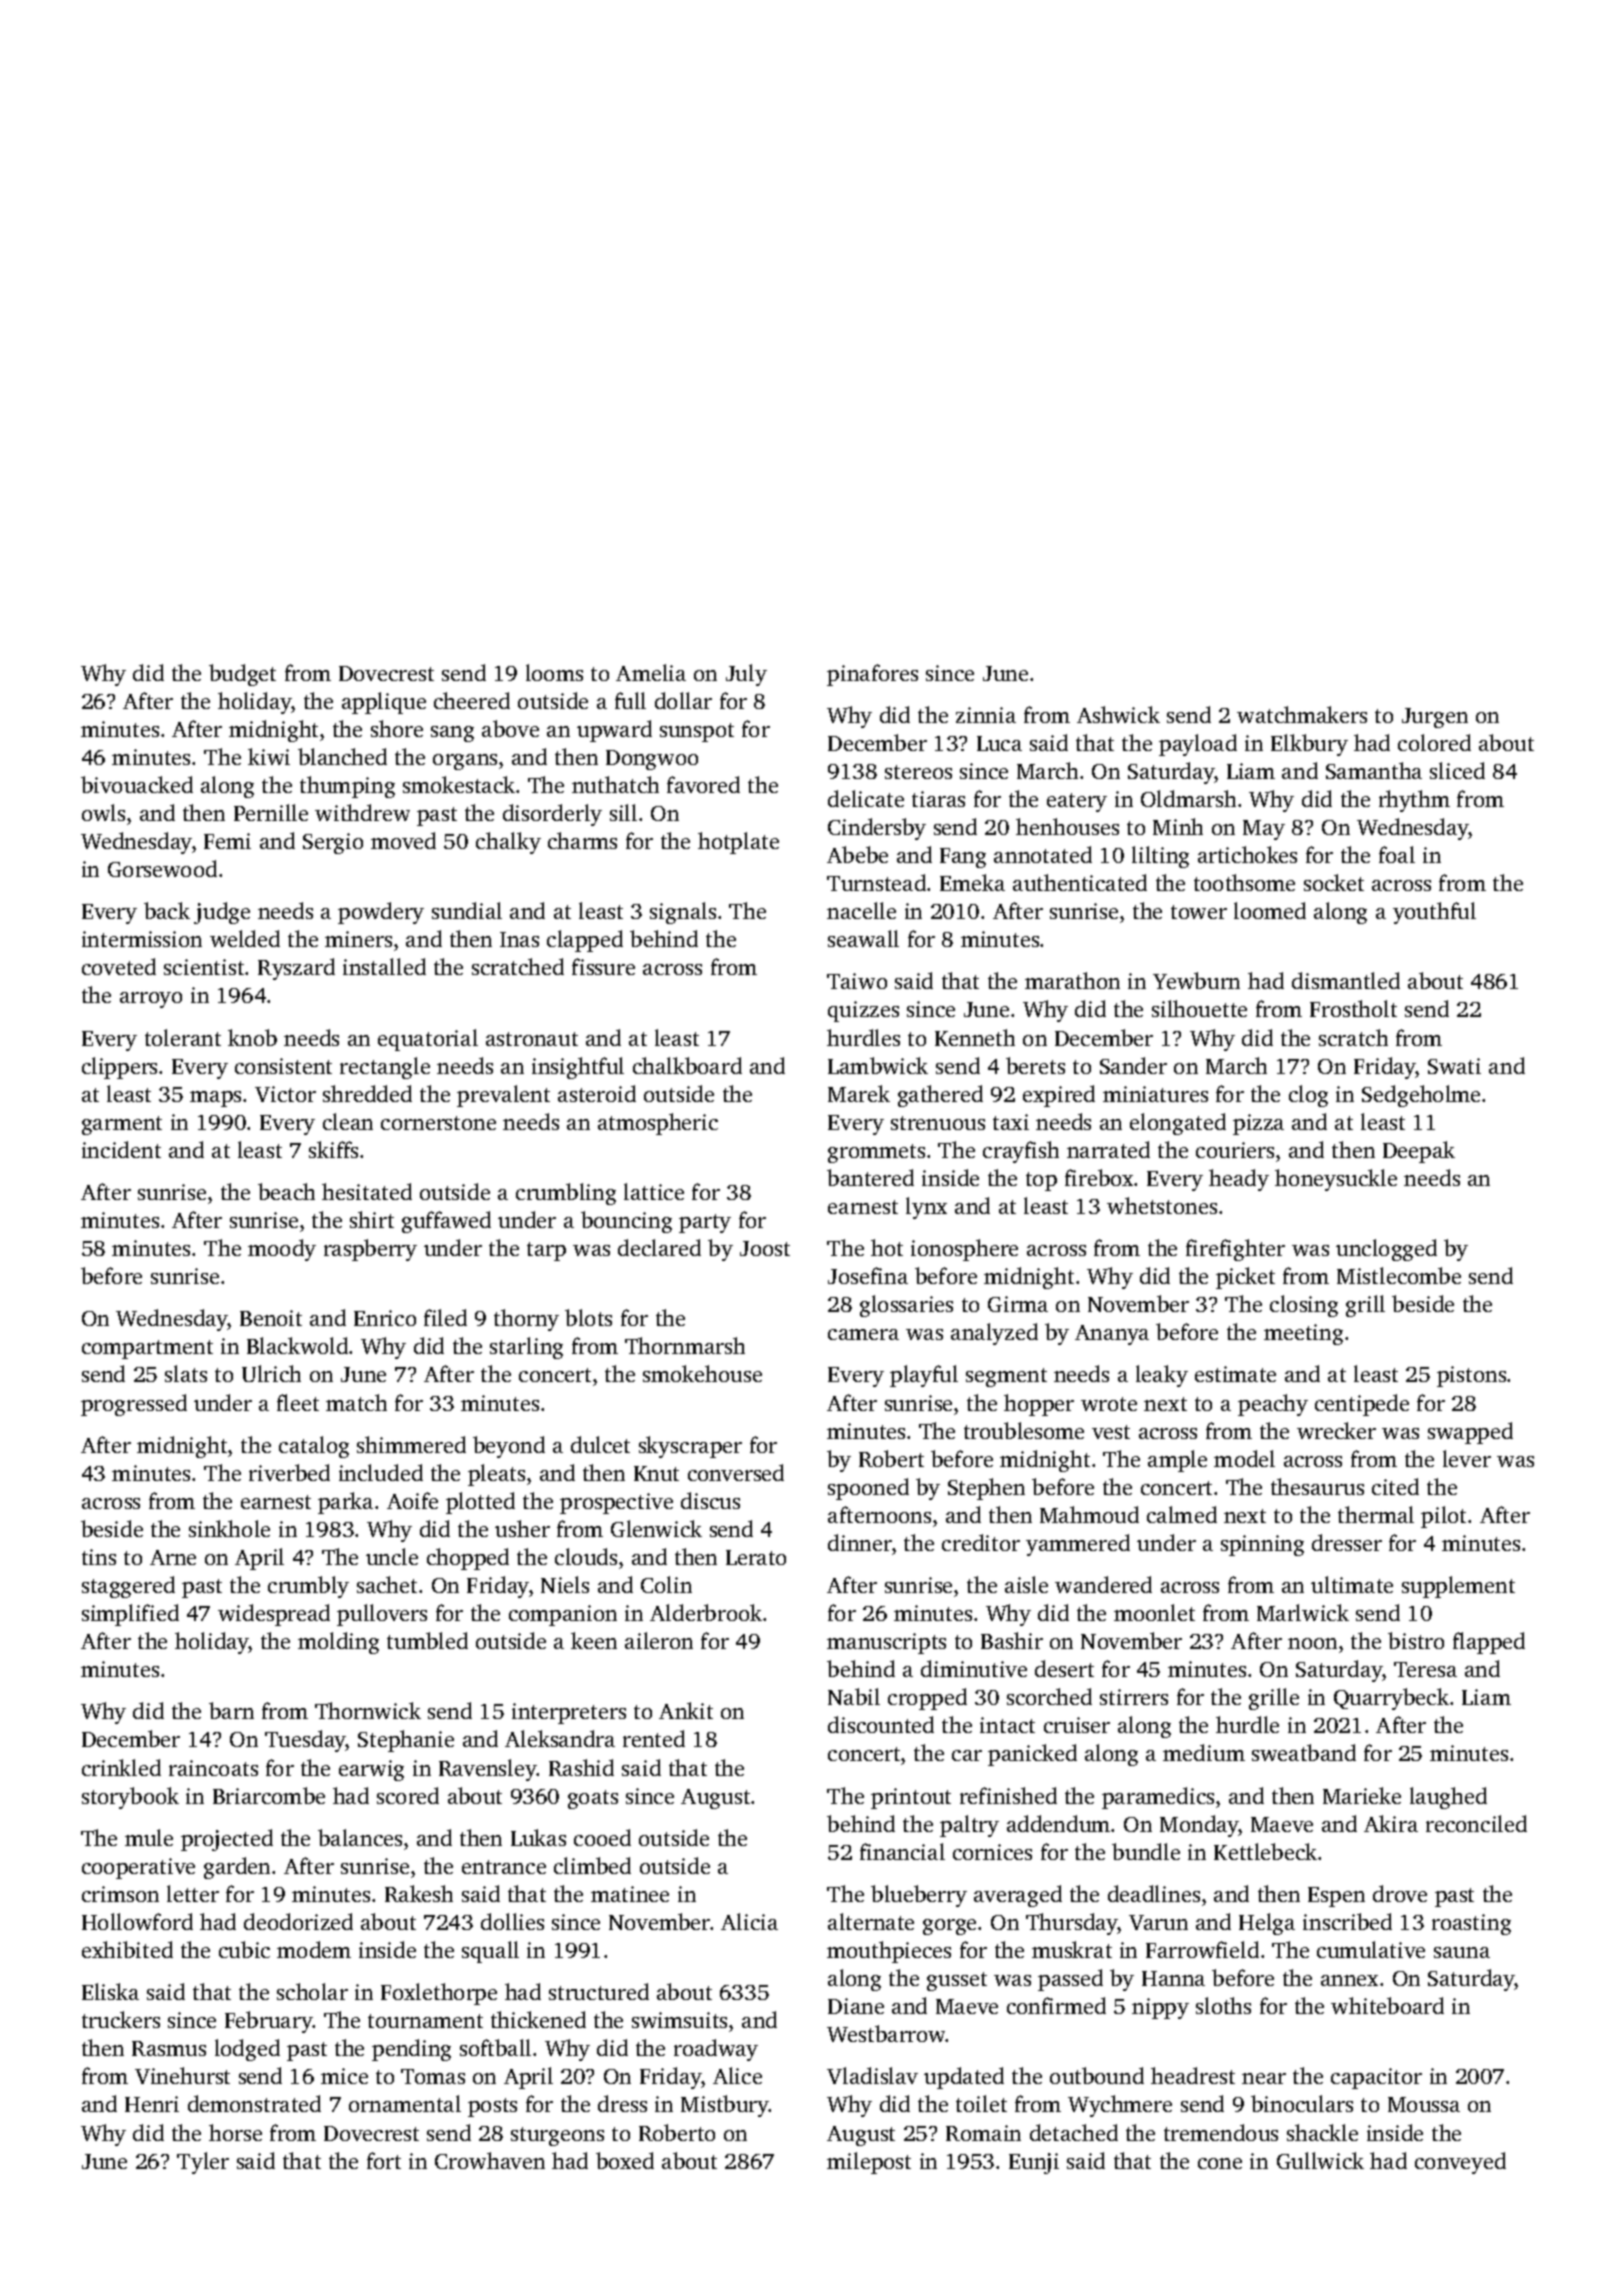 This image has height=2292, width=1620. I want to click on milepost, so click(869, 2163).
